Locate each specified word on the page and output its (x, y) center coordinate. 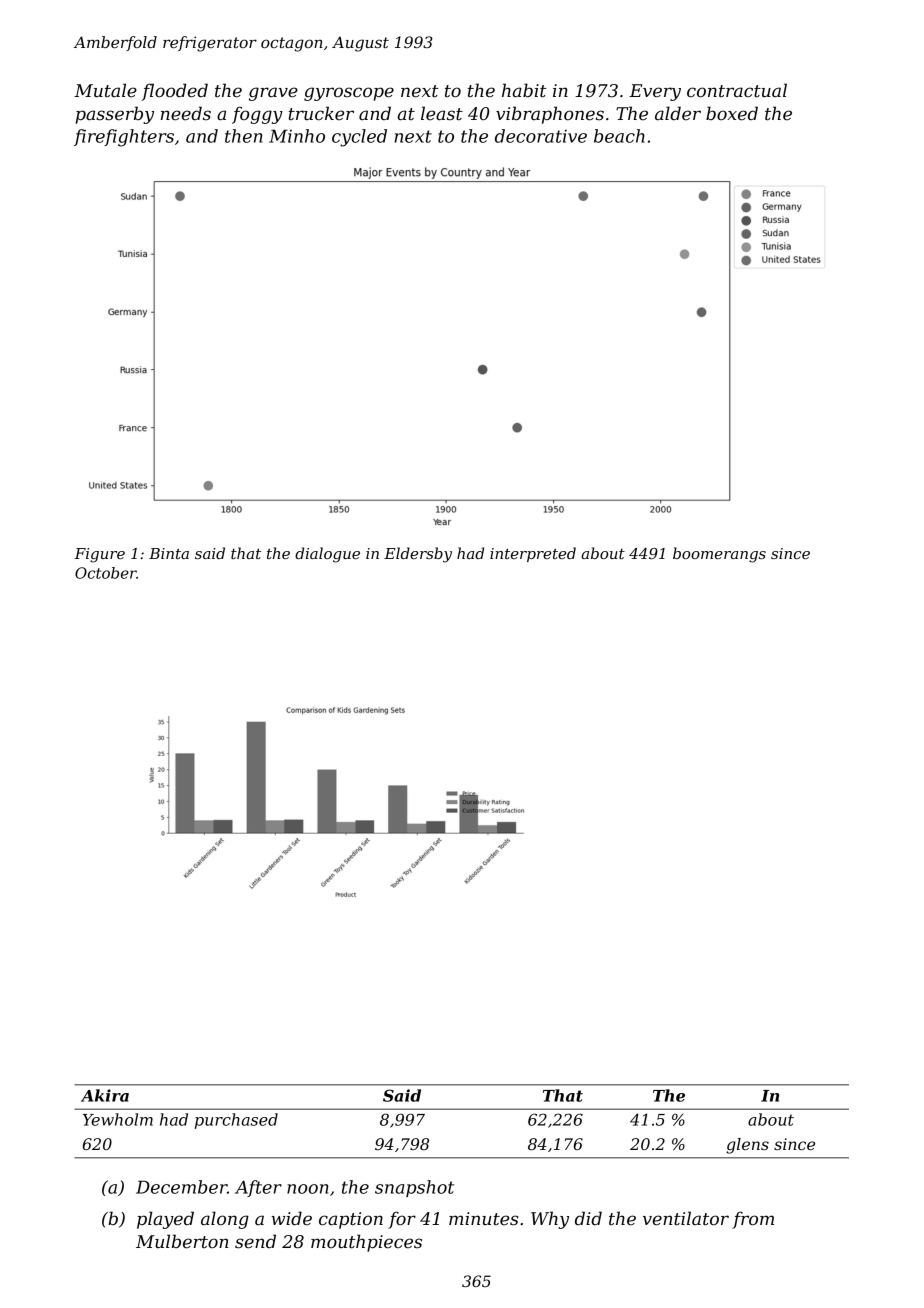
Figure (99, 555)
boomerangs (719, 555)
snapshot (414, 1188)
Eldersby (418, 555)
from (753, 1220)
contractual (737, 90)
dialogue (327, 555)
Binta (169, 553)
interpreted (533, 554)
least (442, 113)
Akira (105, 1095)
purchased (236, 1121)
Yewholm (118, 1119)
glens (747, 1146)
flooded (175, 92)
